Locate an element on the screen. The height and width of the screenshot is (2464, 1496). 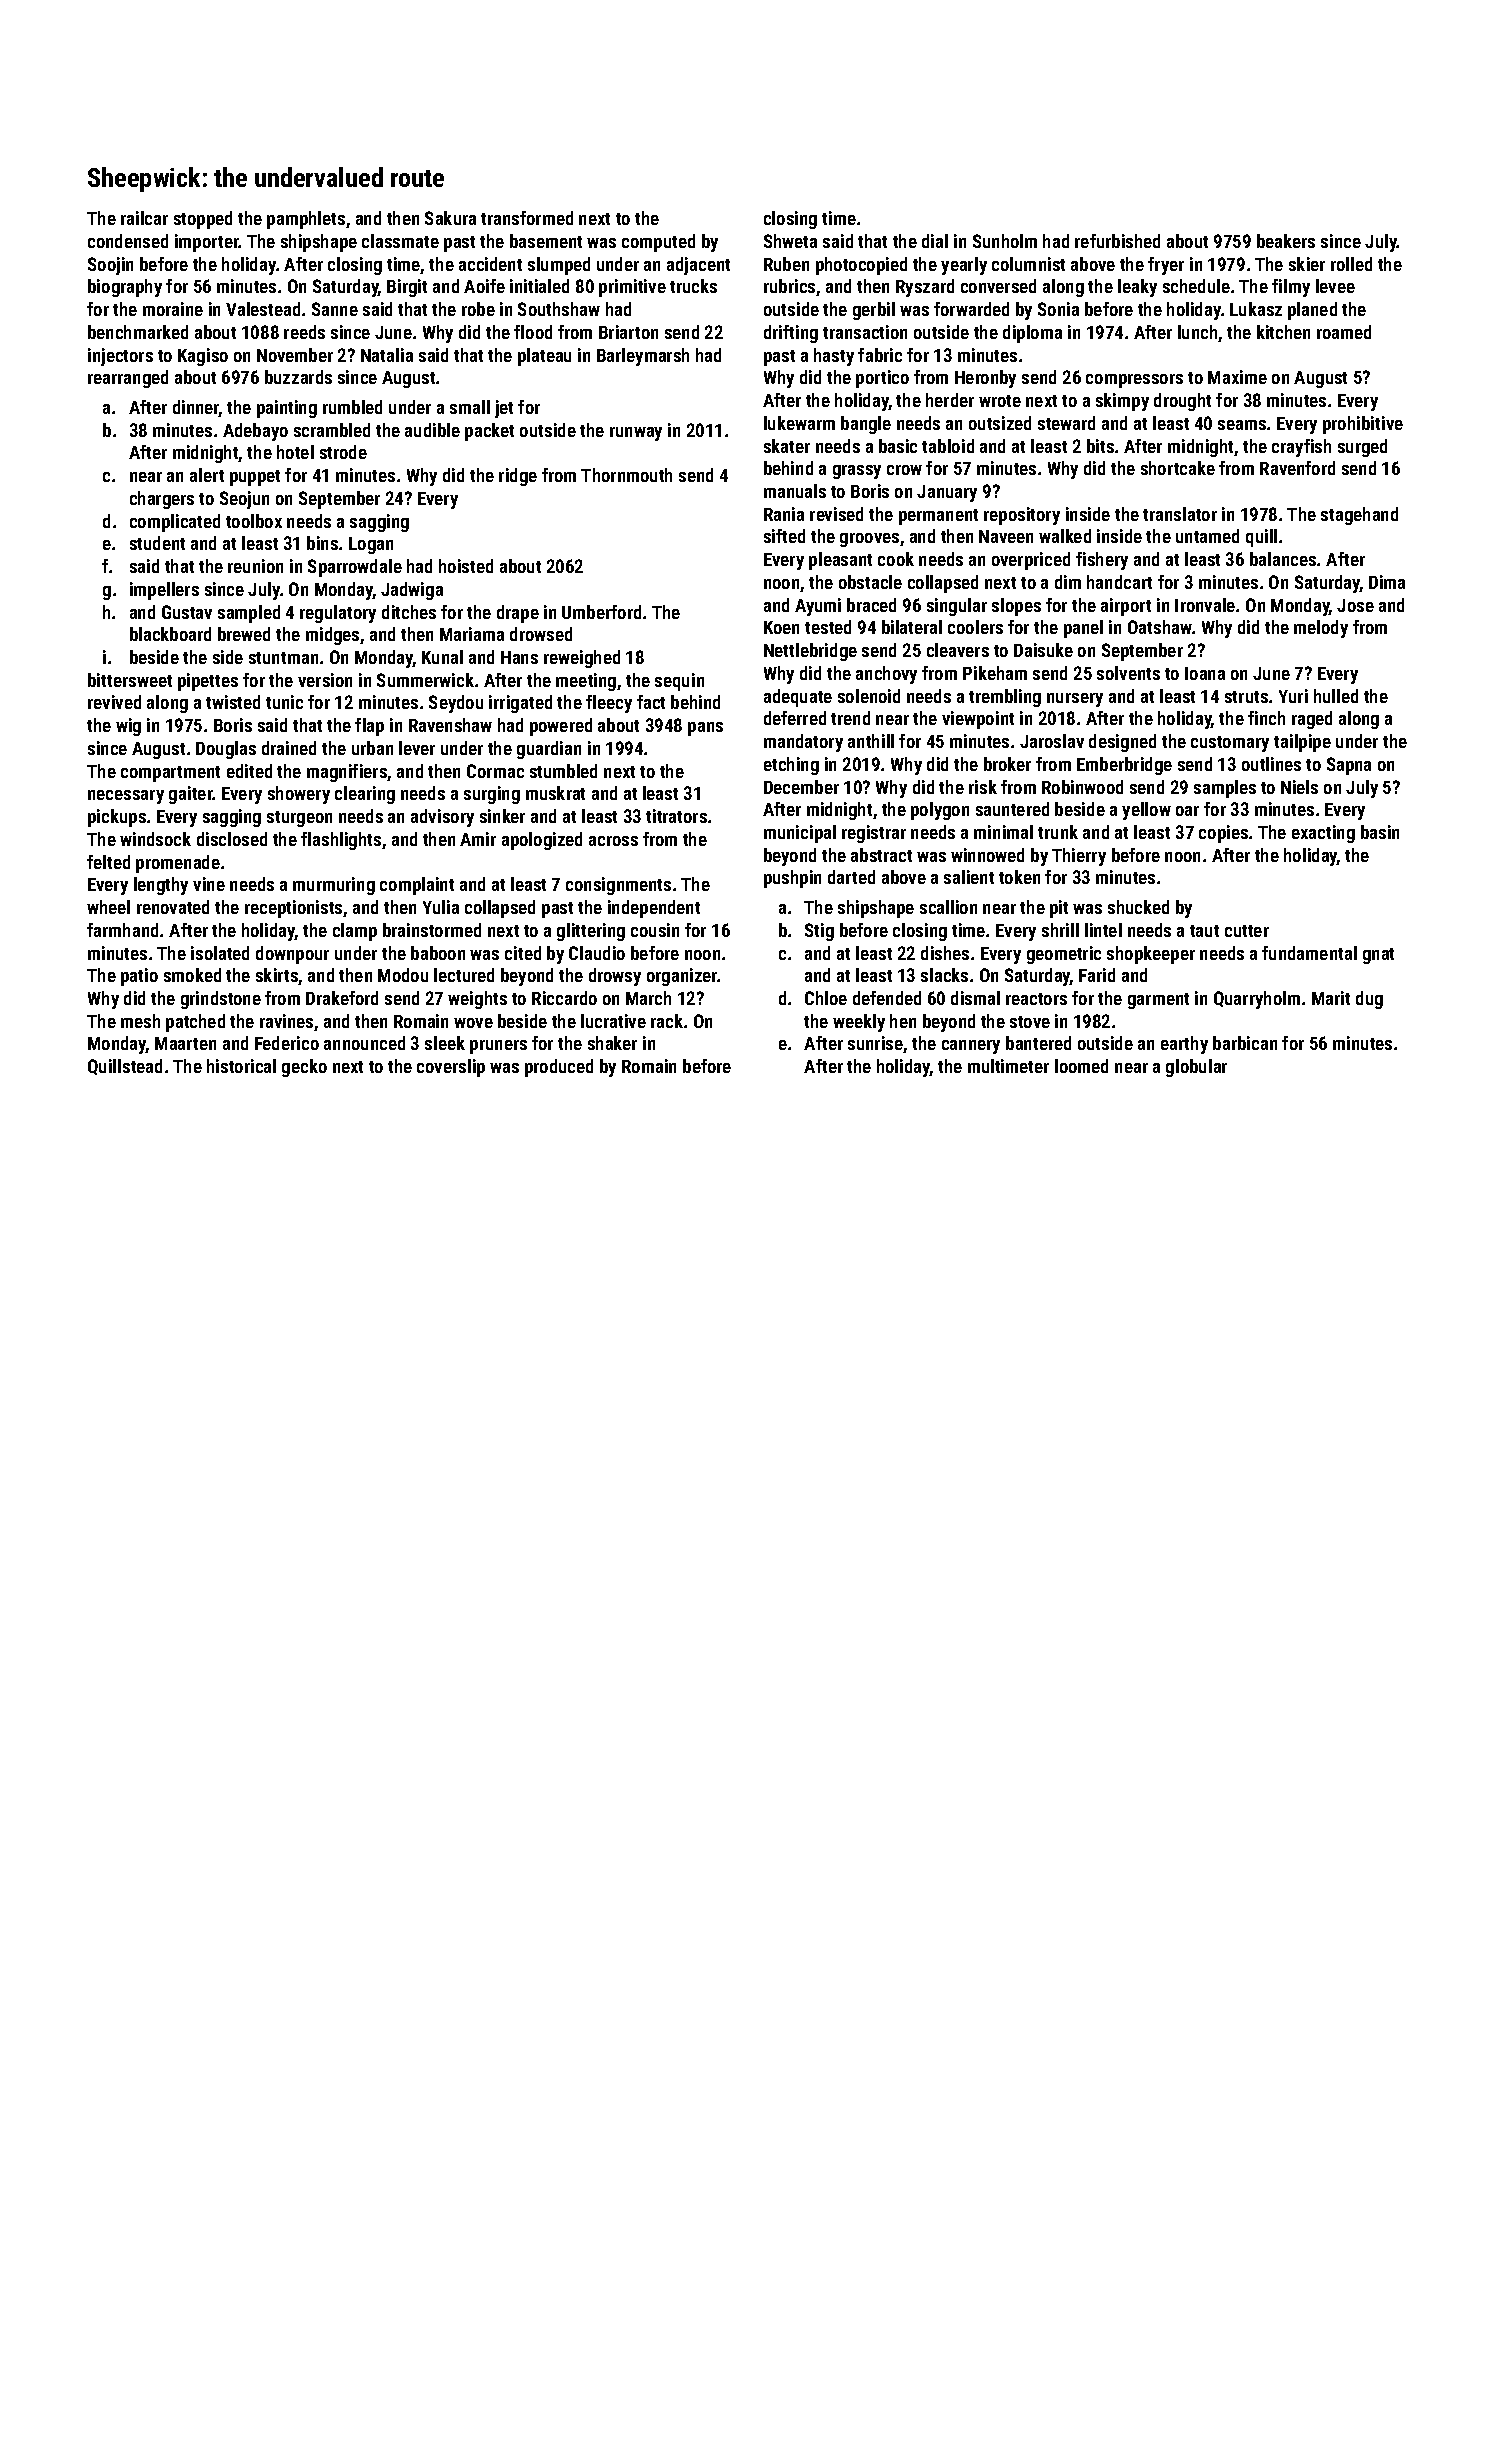
Natalia is located at coordinates (387, 355).
